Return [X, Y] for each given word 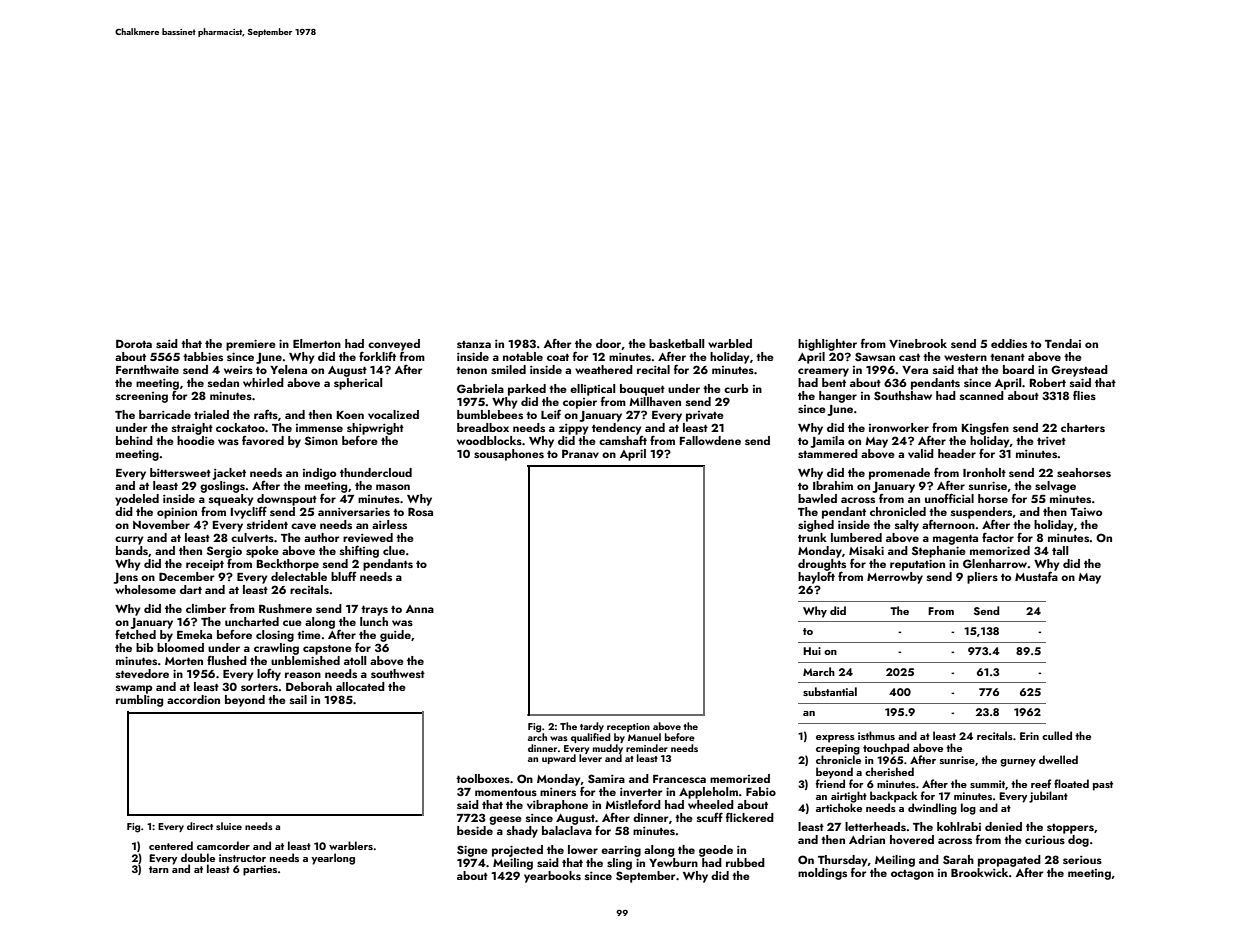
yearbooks [552, 877]
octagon [912, 875]
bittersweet [180, 472]
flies [1084, 395]
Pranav [580, 453]
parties [260, 870]
